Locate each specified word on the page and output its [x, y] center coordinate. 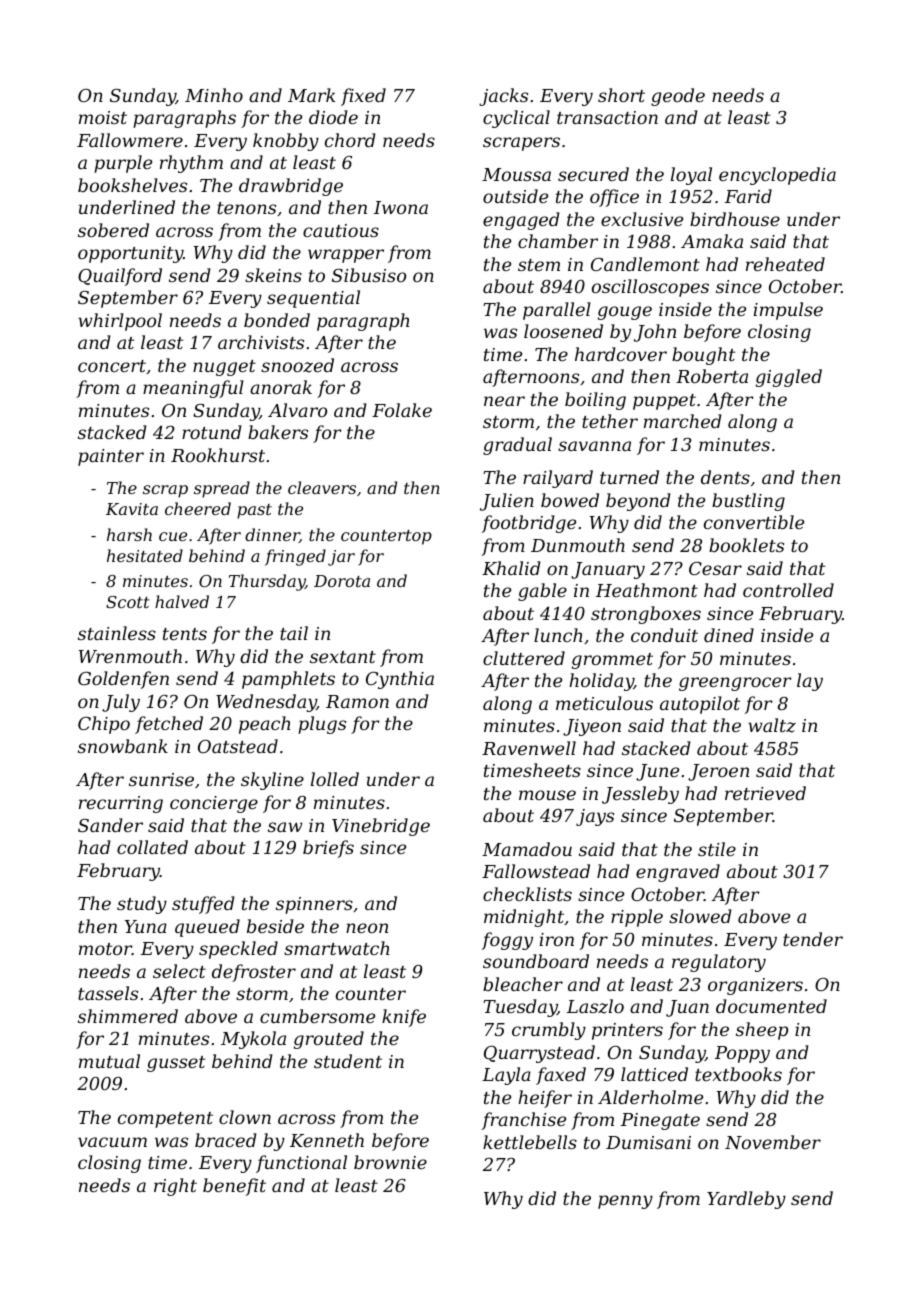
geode [678, 97]
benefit [234, 1187]
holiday [601, 682]
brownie [390, 1162]
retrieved [765, 793]
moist [103, 117]
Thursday [267, 582]
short [621, 95]
